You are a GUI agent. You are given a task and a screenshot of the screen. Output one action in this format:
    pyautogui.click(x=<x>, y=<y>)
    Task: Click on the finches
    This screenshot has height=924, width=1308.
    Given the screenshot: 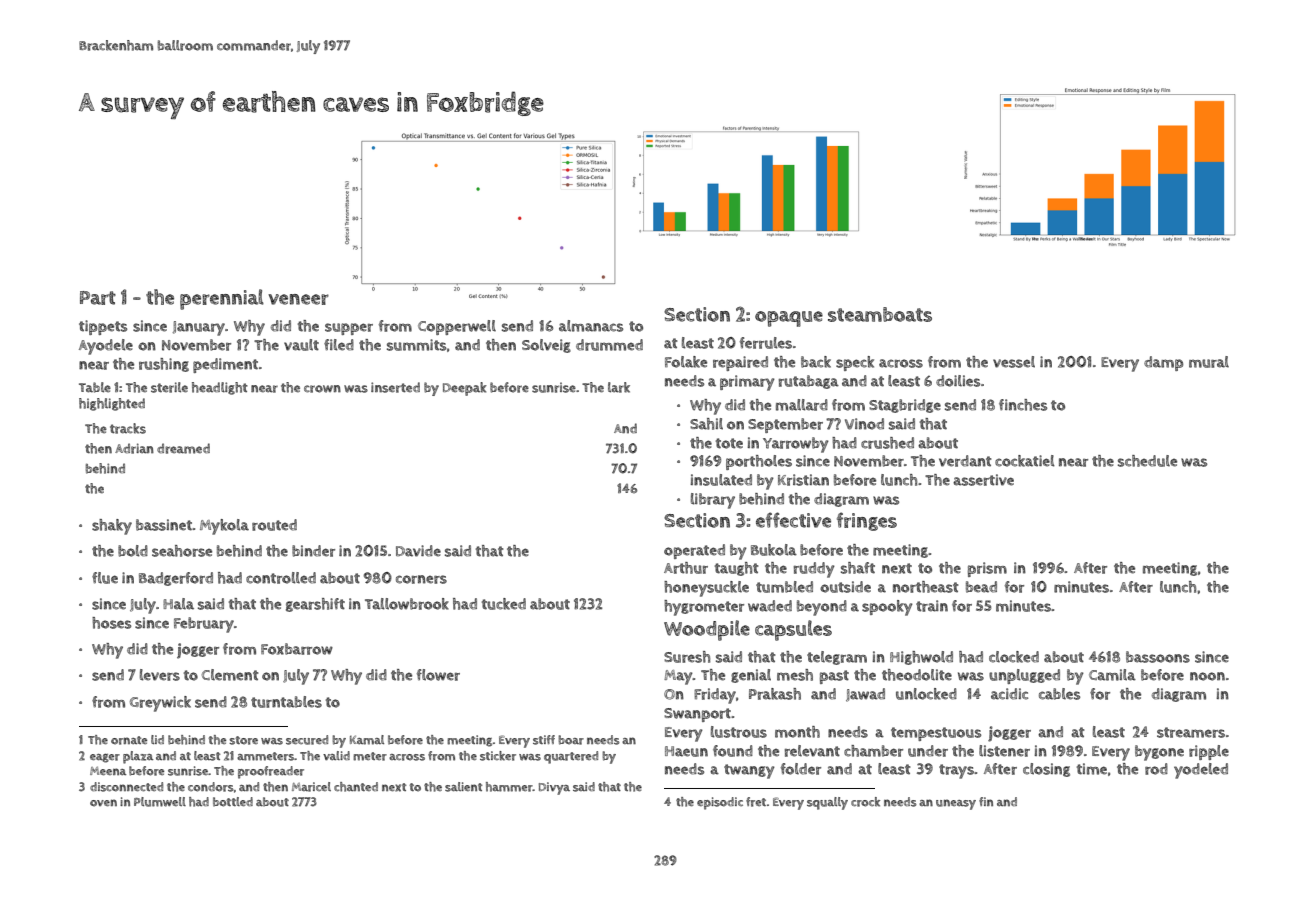 What is the action you would take?
    pyautogui.click(x=1023, y=405)
